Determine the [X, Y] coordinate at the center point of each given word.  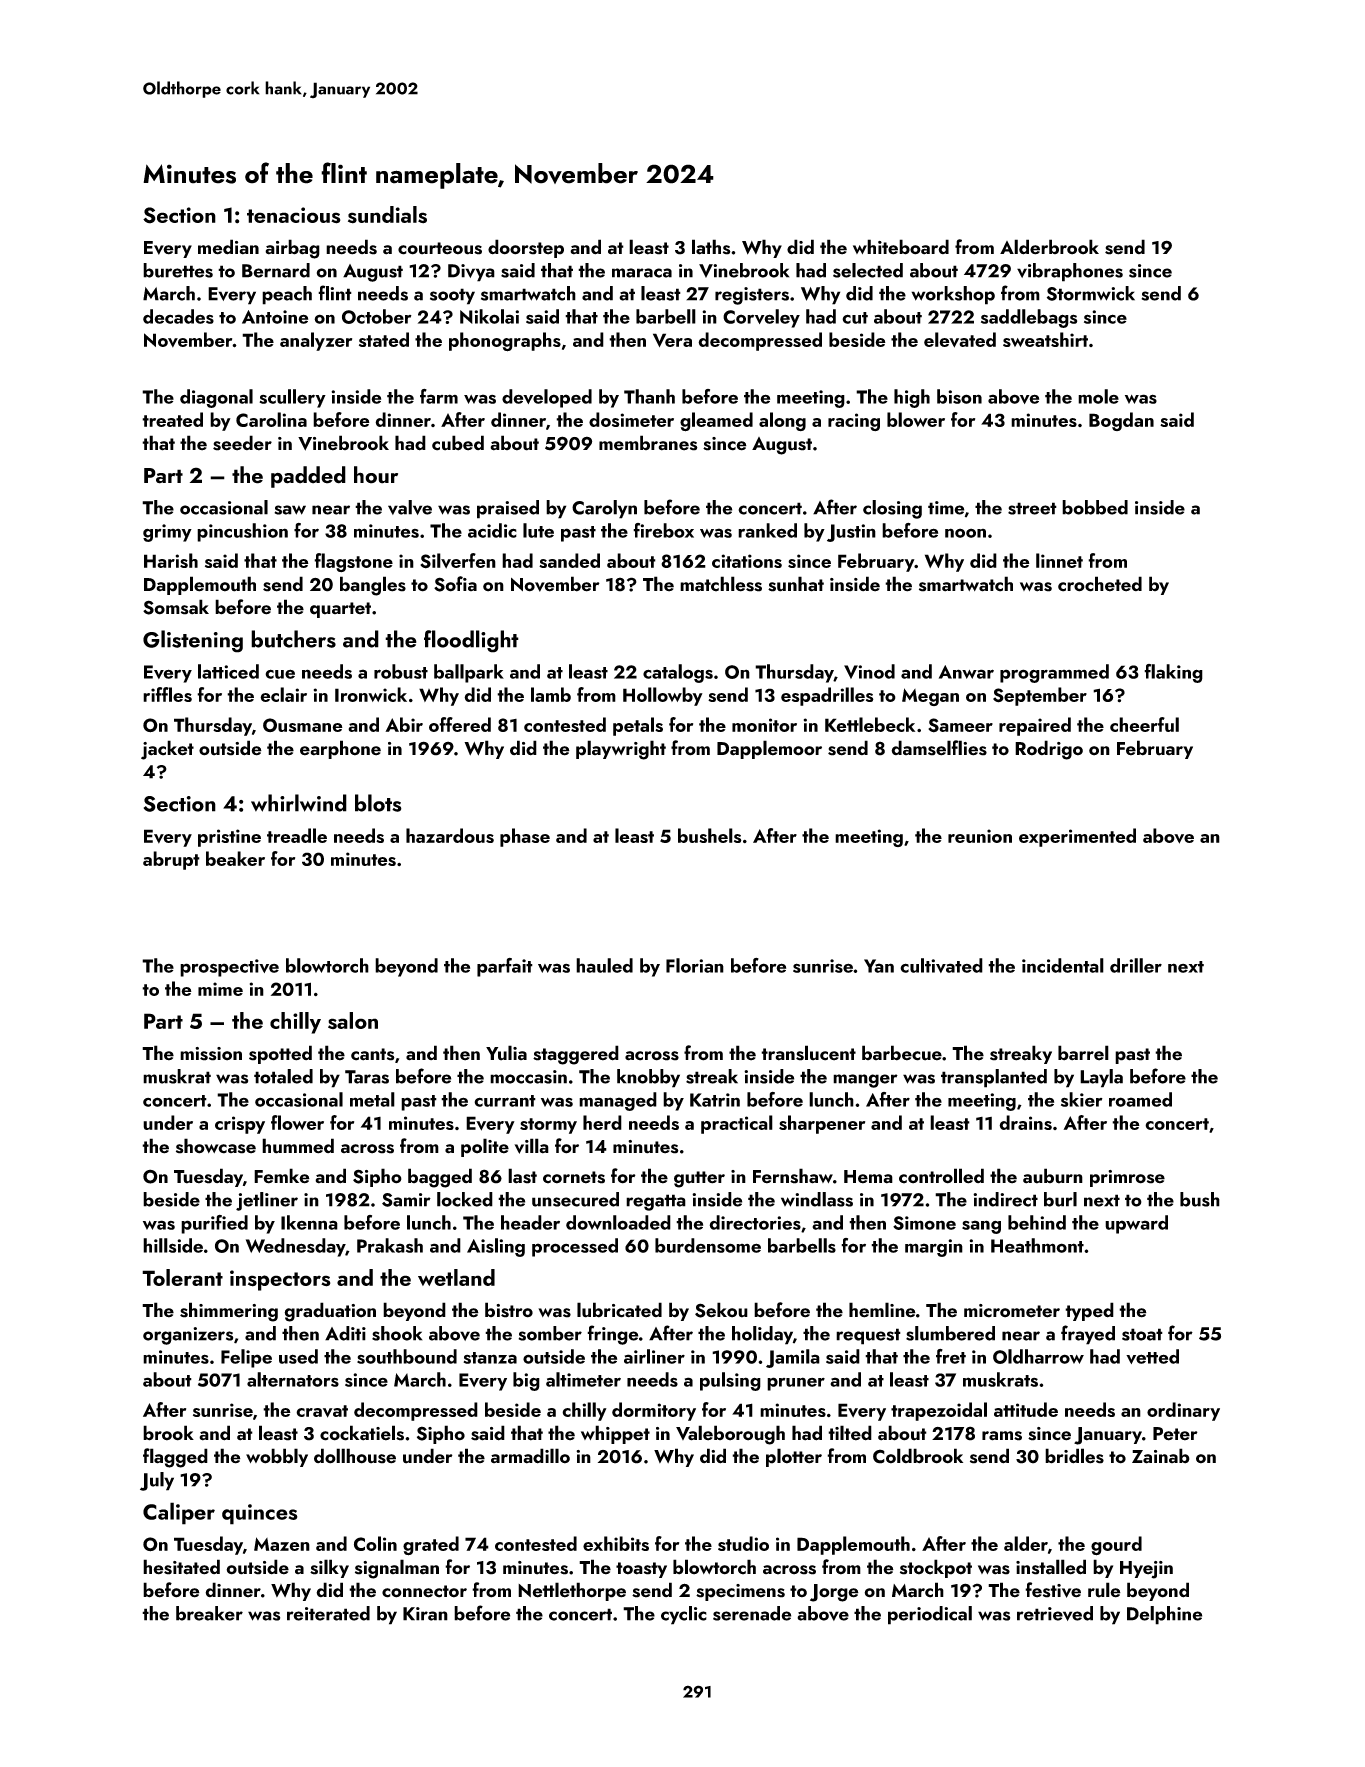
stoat [1142, 1334]
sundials [387, 215]
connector [424, 1591]
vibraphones [1070, 272]
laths [711, 247]
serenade [752, 1613]
